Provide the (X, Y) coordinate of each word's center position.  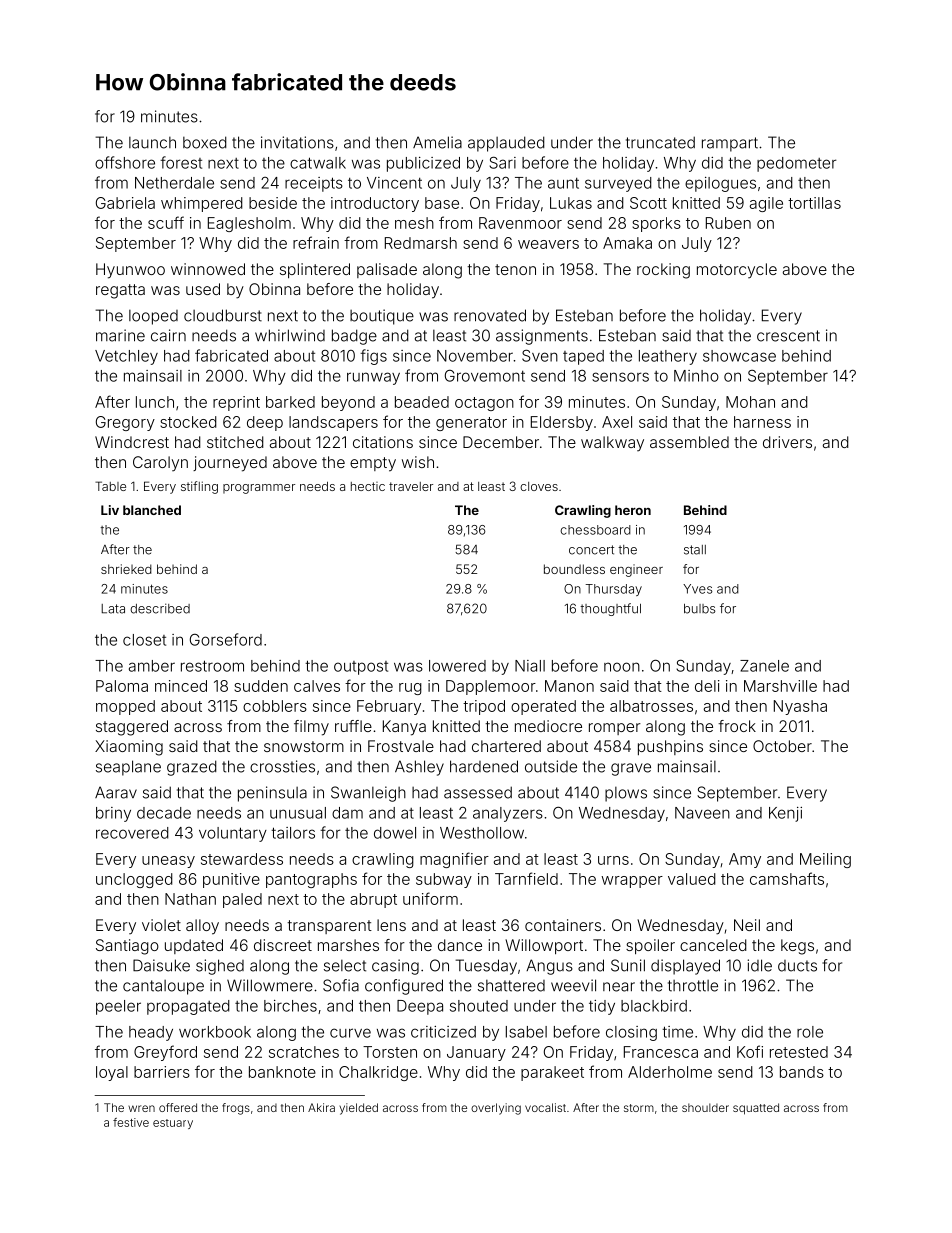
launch (152, 143)
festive (131, 1122)
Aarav (116, 792)
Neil (747, 925)
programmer (259, 489)
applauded (506, 144)
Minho (696, 376)
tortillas (814, 203)
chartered (506, 746)
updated (194, 946)
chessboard (595, 530)
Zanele (764, 666)
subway (444, 880)
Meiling (825, 860)
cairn (168, 335)
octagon (484, 404)
